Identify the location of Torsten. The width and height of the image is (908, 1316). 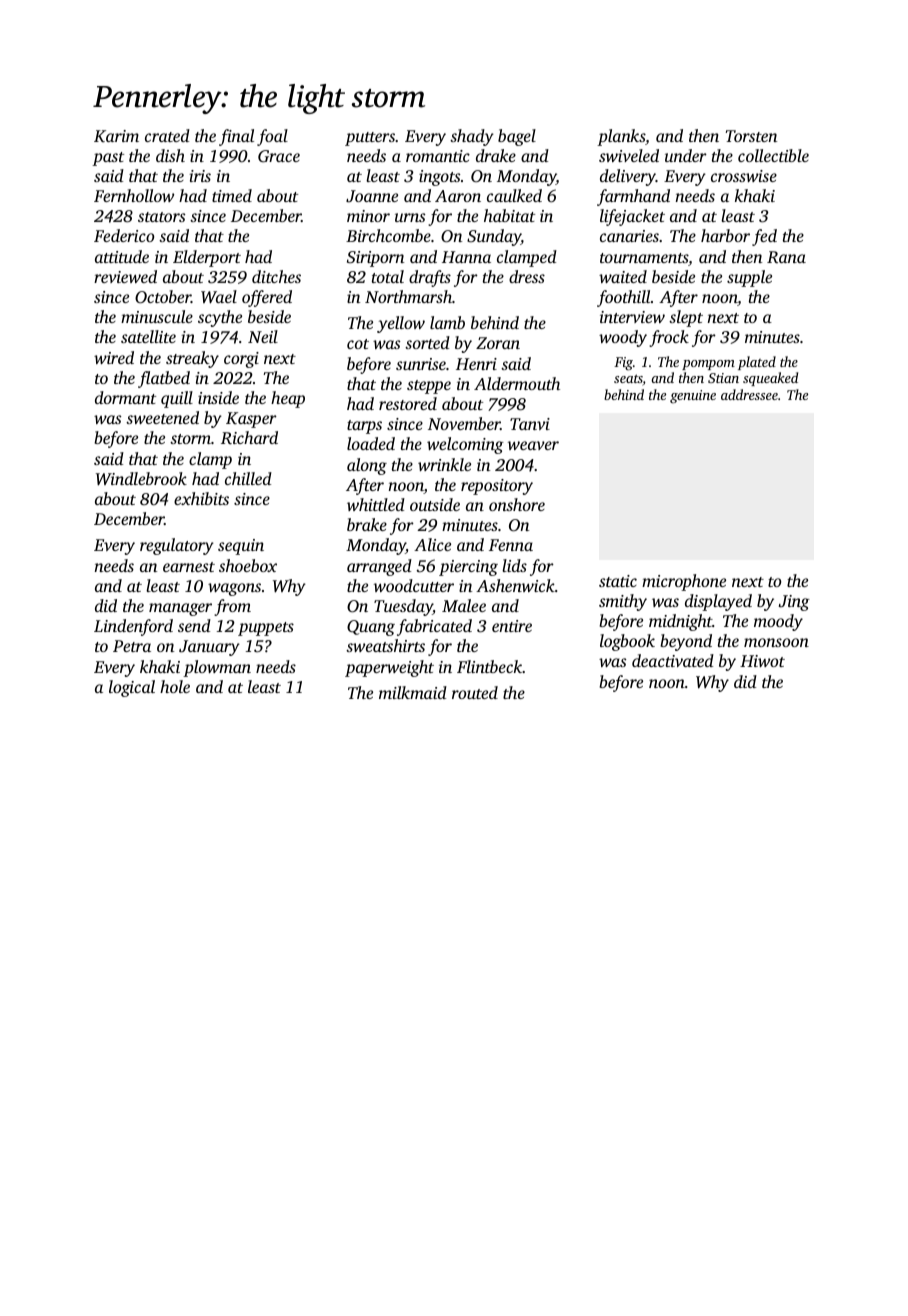
(751, 136).
